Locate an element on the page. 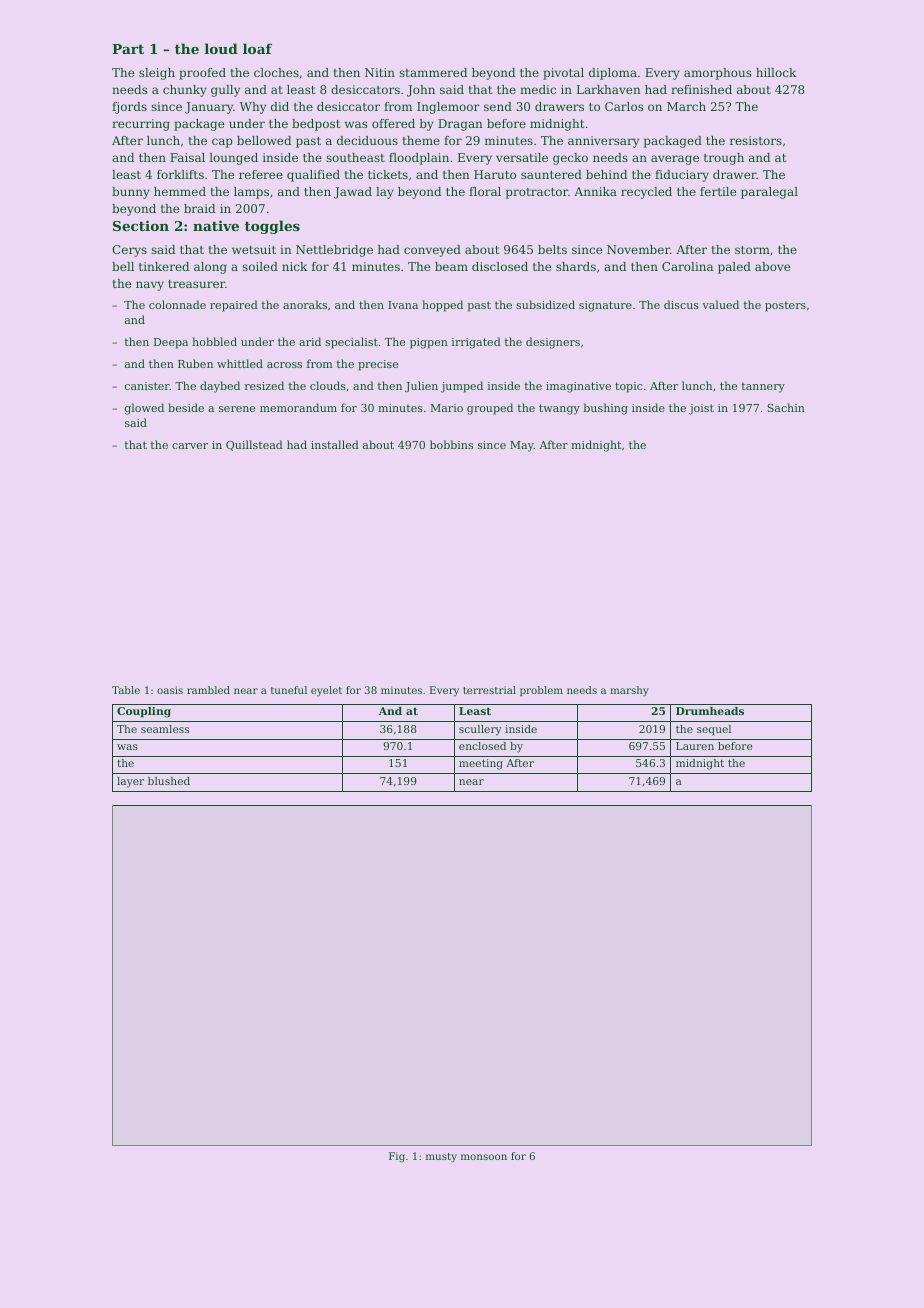  stammered is located at coordinates (433, 72).
